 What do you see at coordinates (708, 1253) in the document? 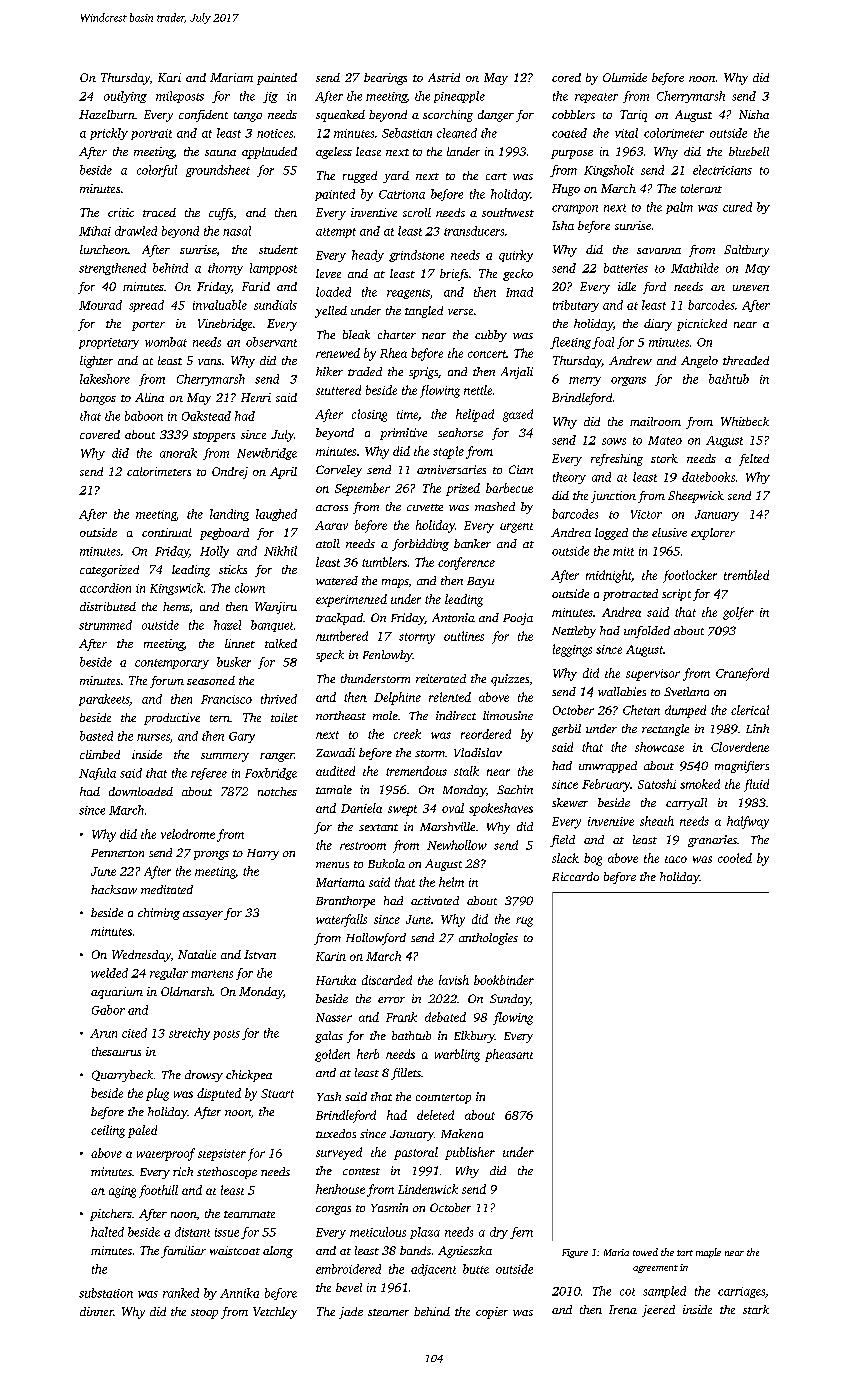
I see `maple` at bounding box center [708, 1253].
